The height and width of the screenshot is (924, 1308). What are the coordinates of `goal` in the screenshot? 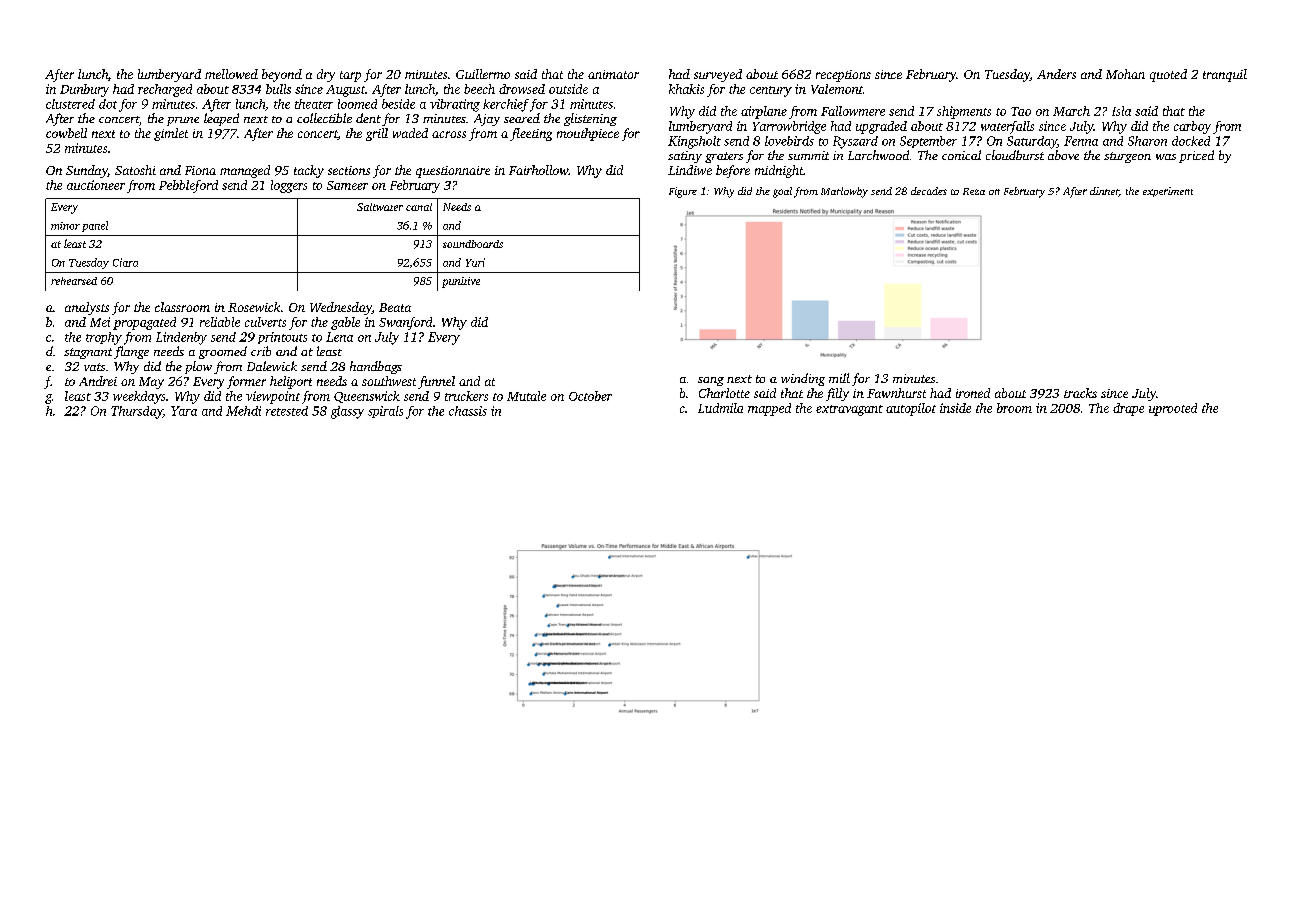 It's located at (782, 192).
